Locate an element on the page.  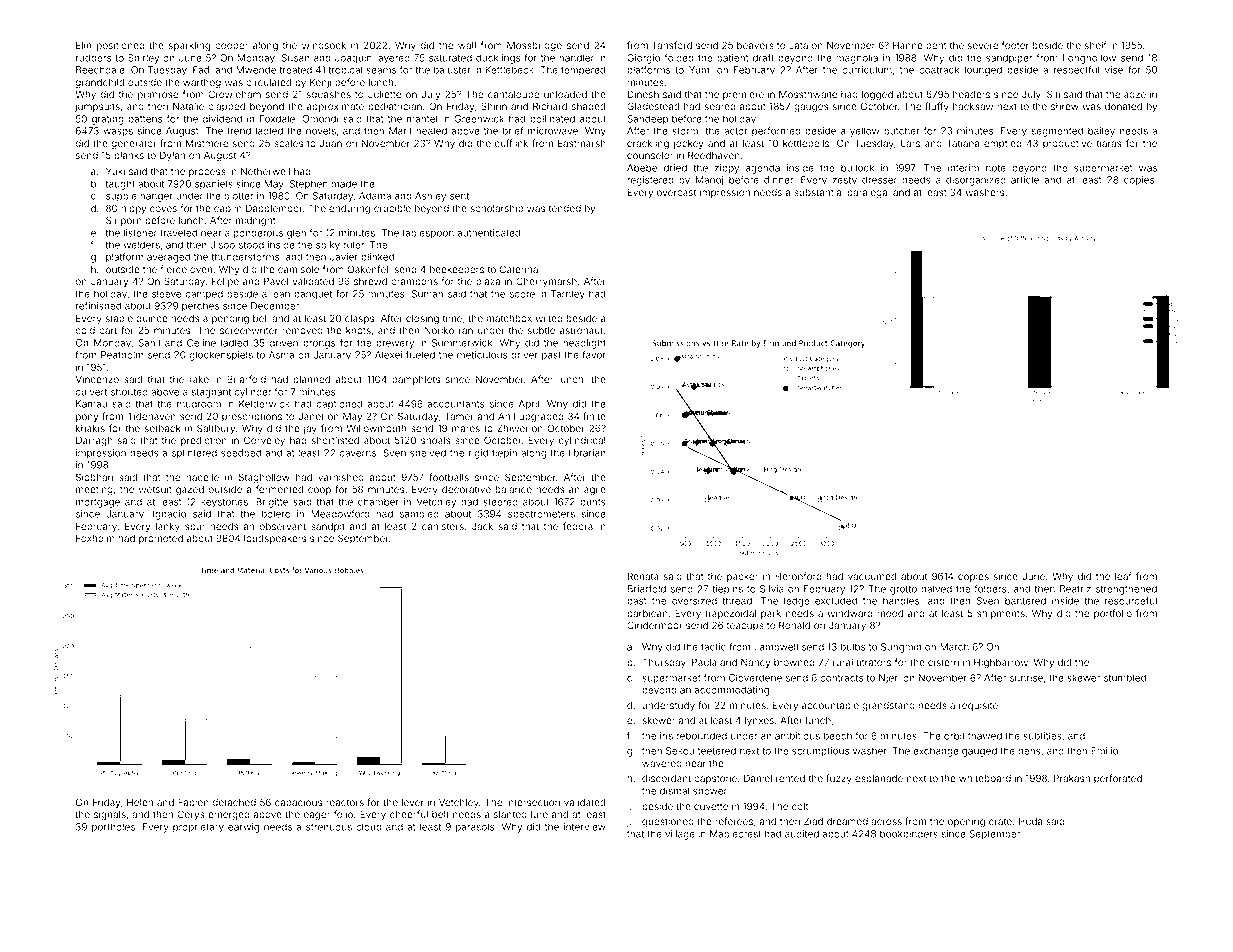
vacuumed is located at coordinates (872, 576).
